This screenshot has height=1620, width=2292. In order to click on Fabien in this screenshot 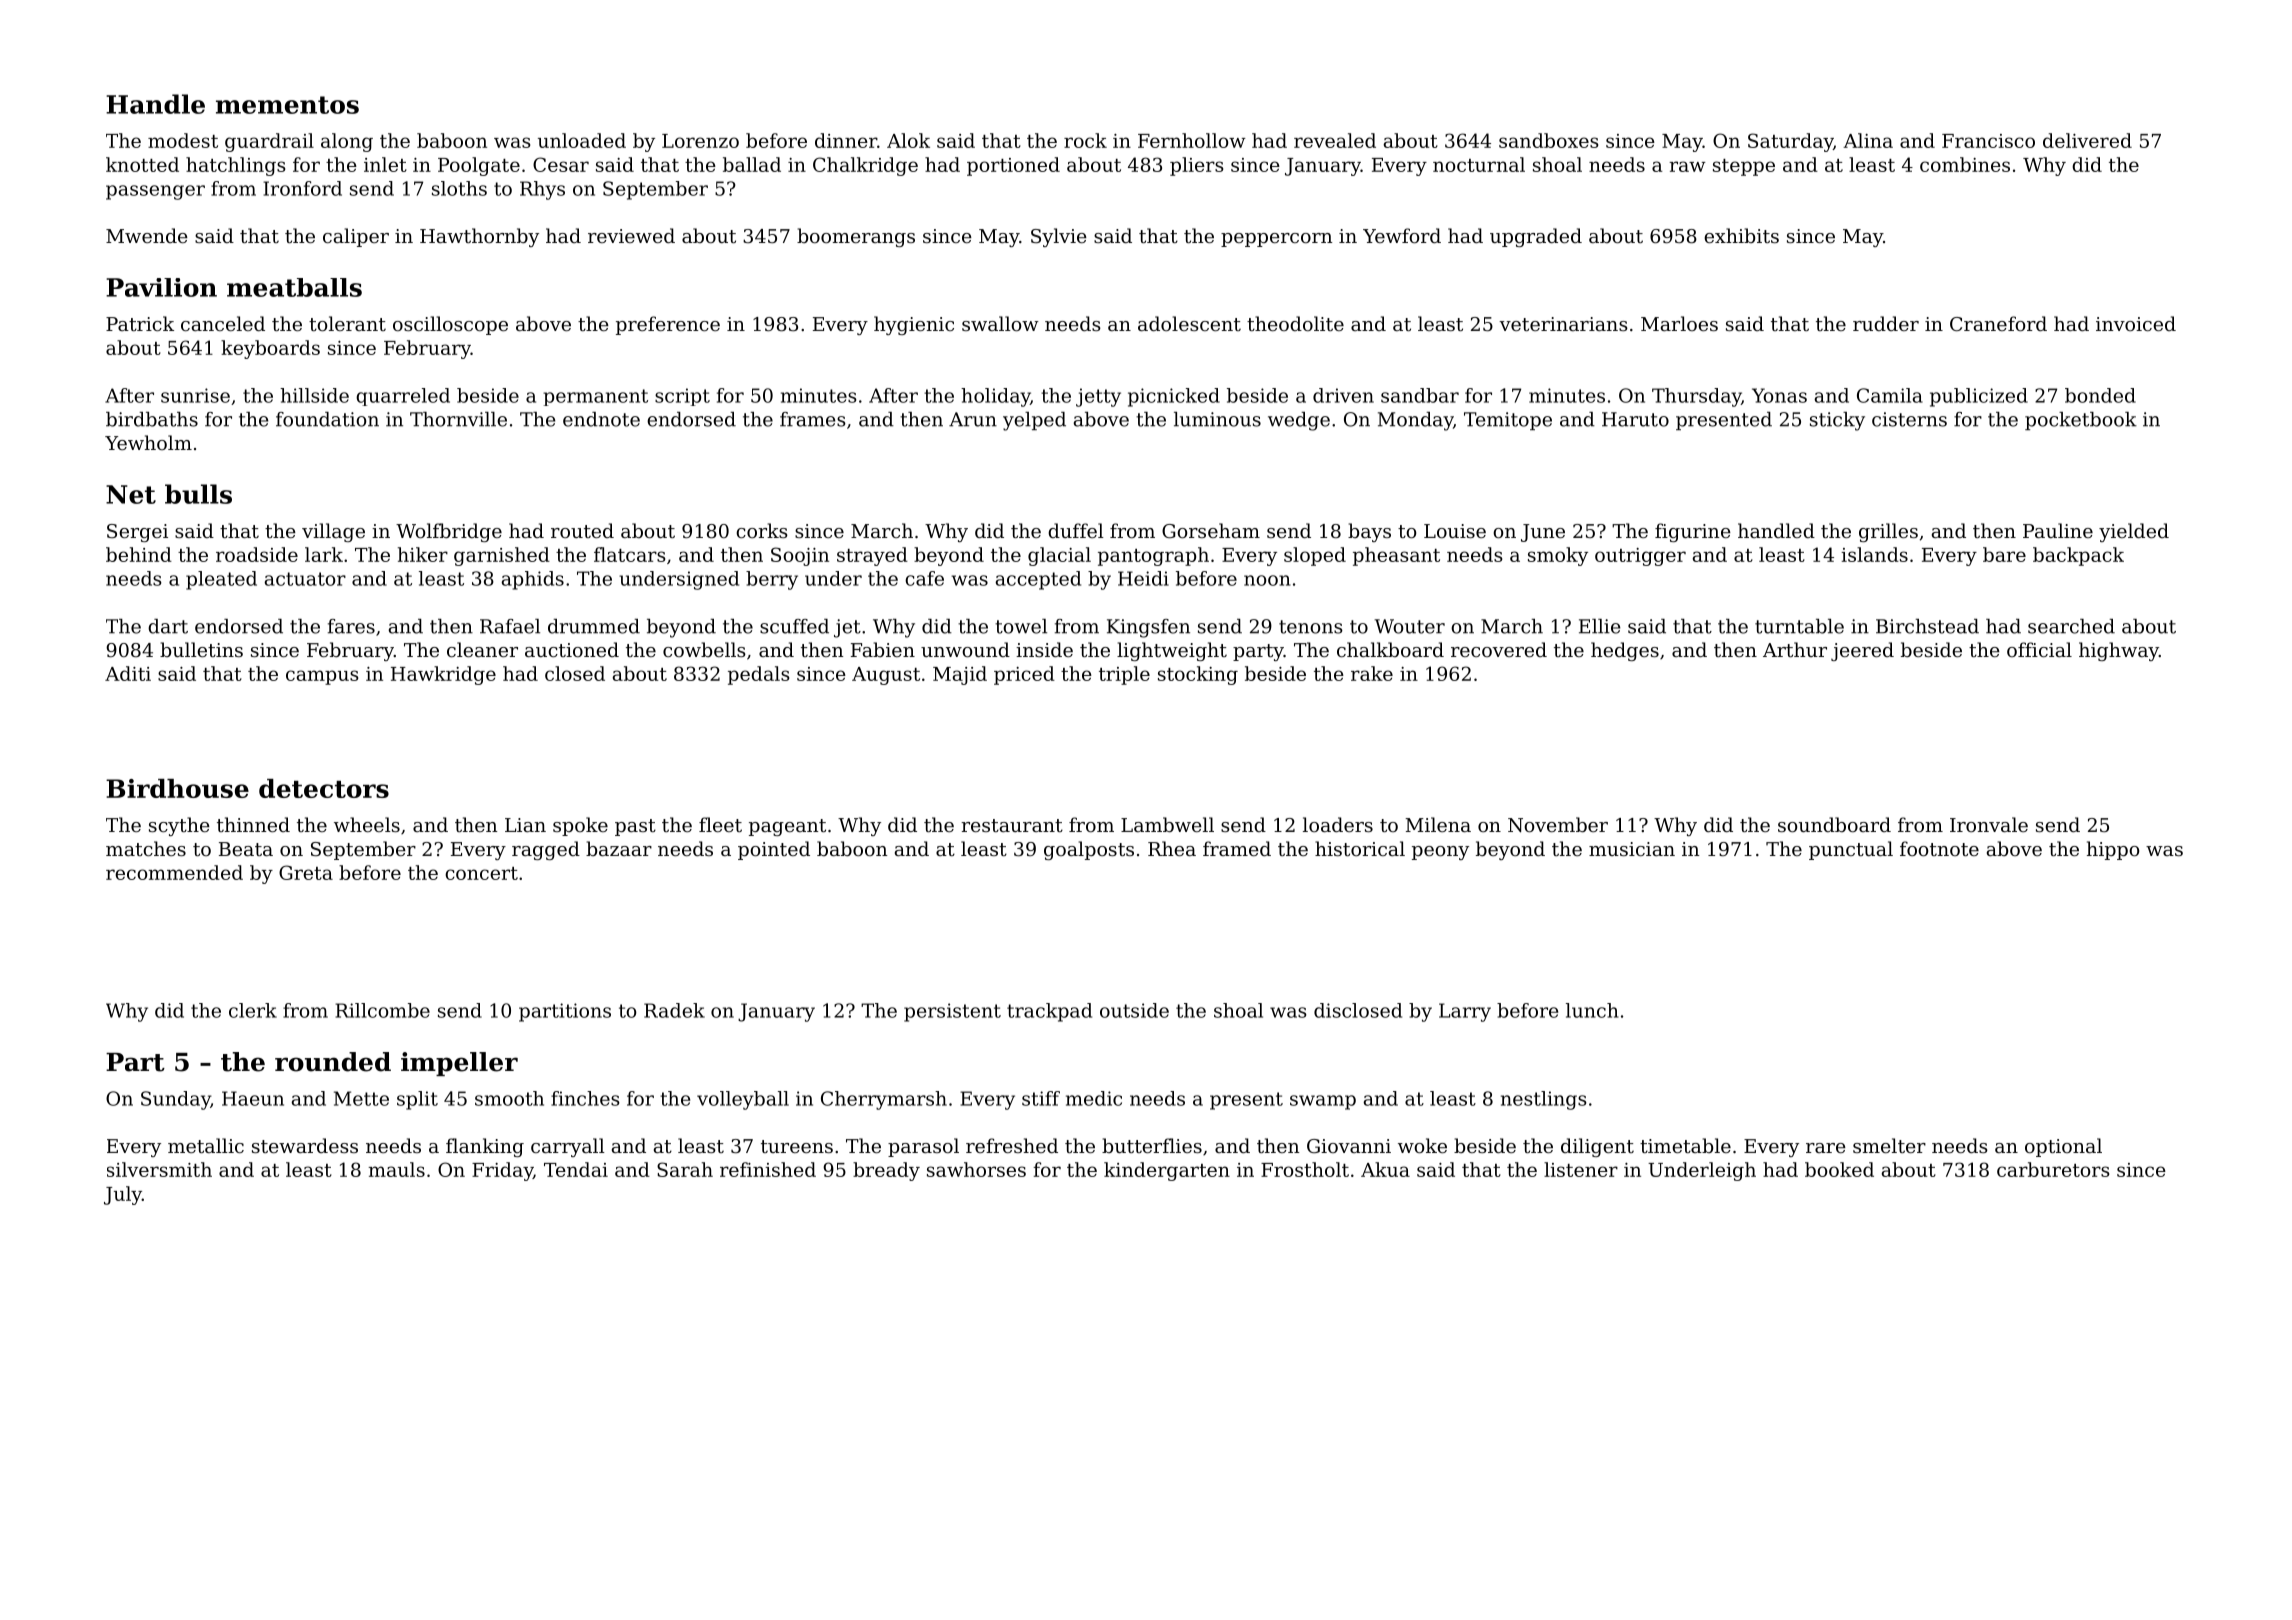, I will do `click(883, 649)`.
